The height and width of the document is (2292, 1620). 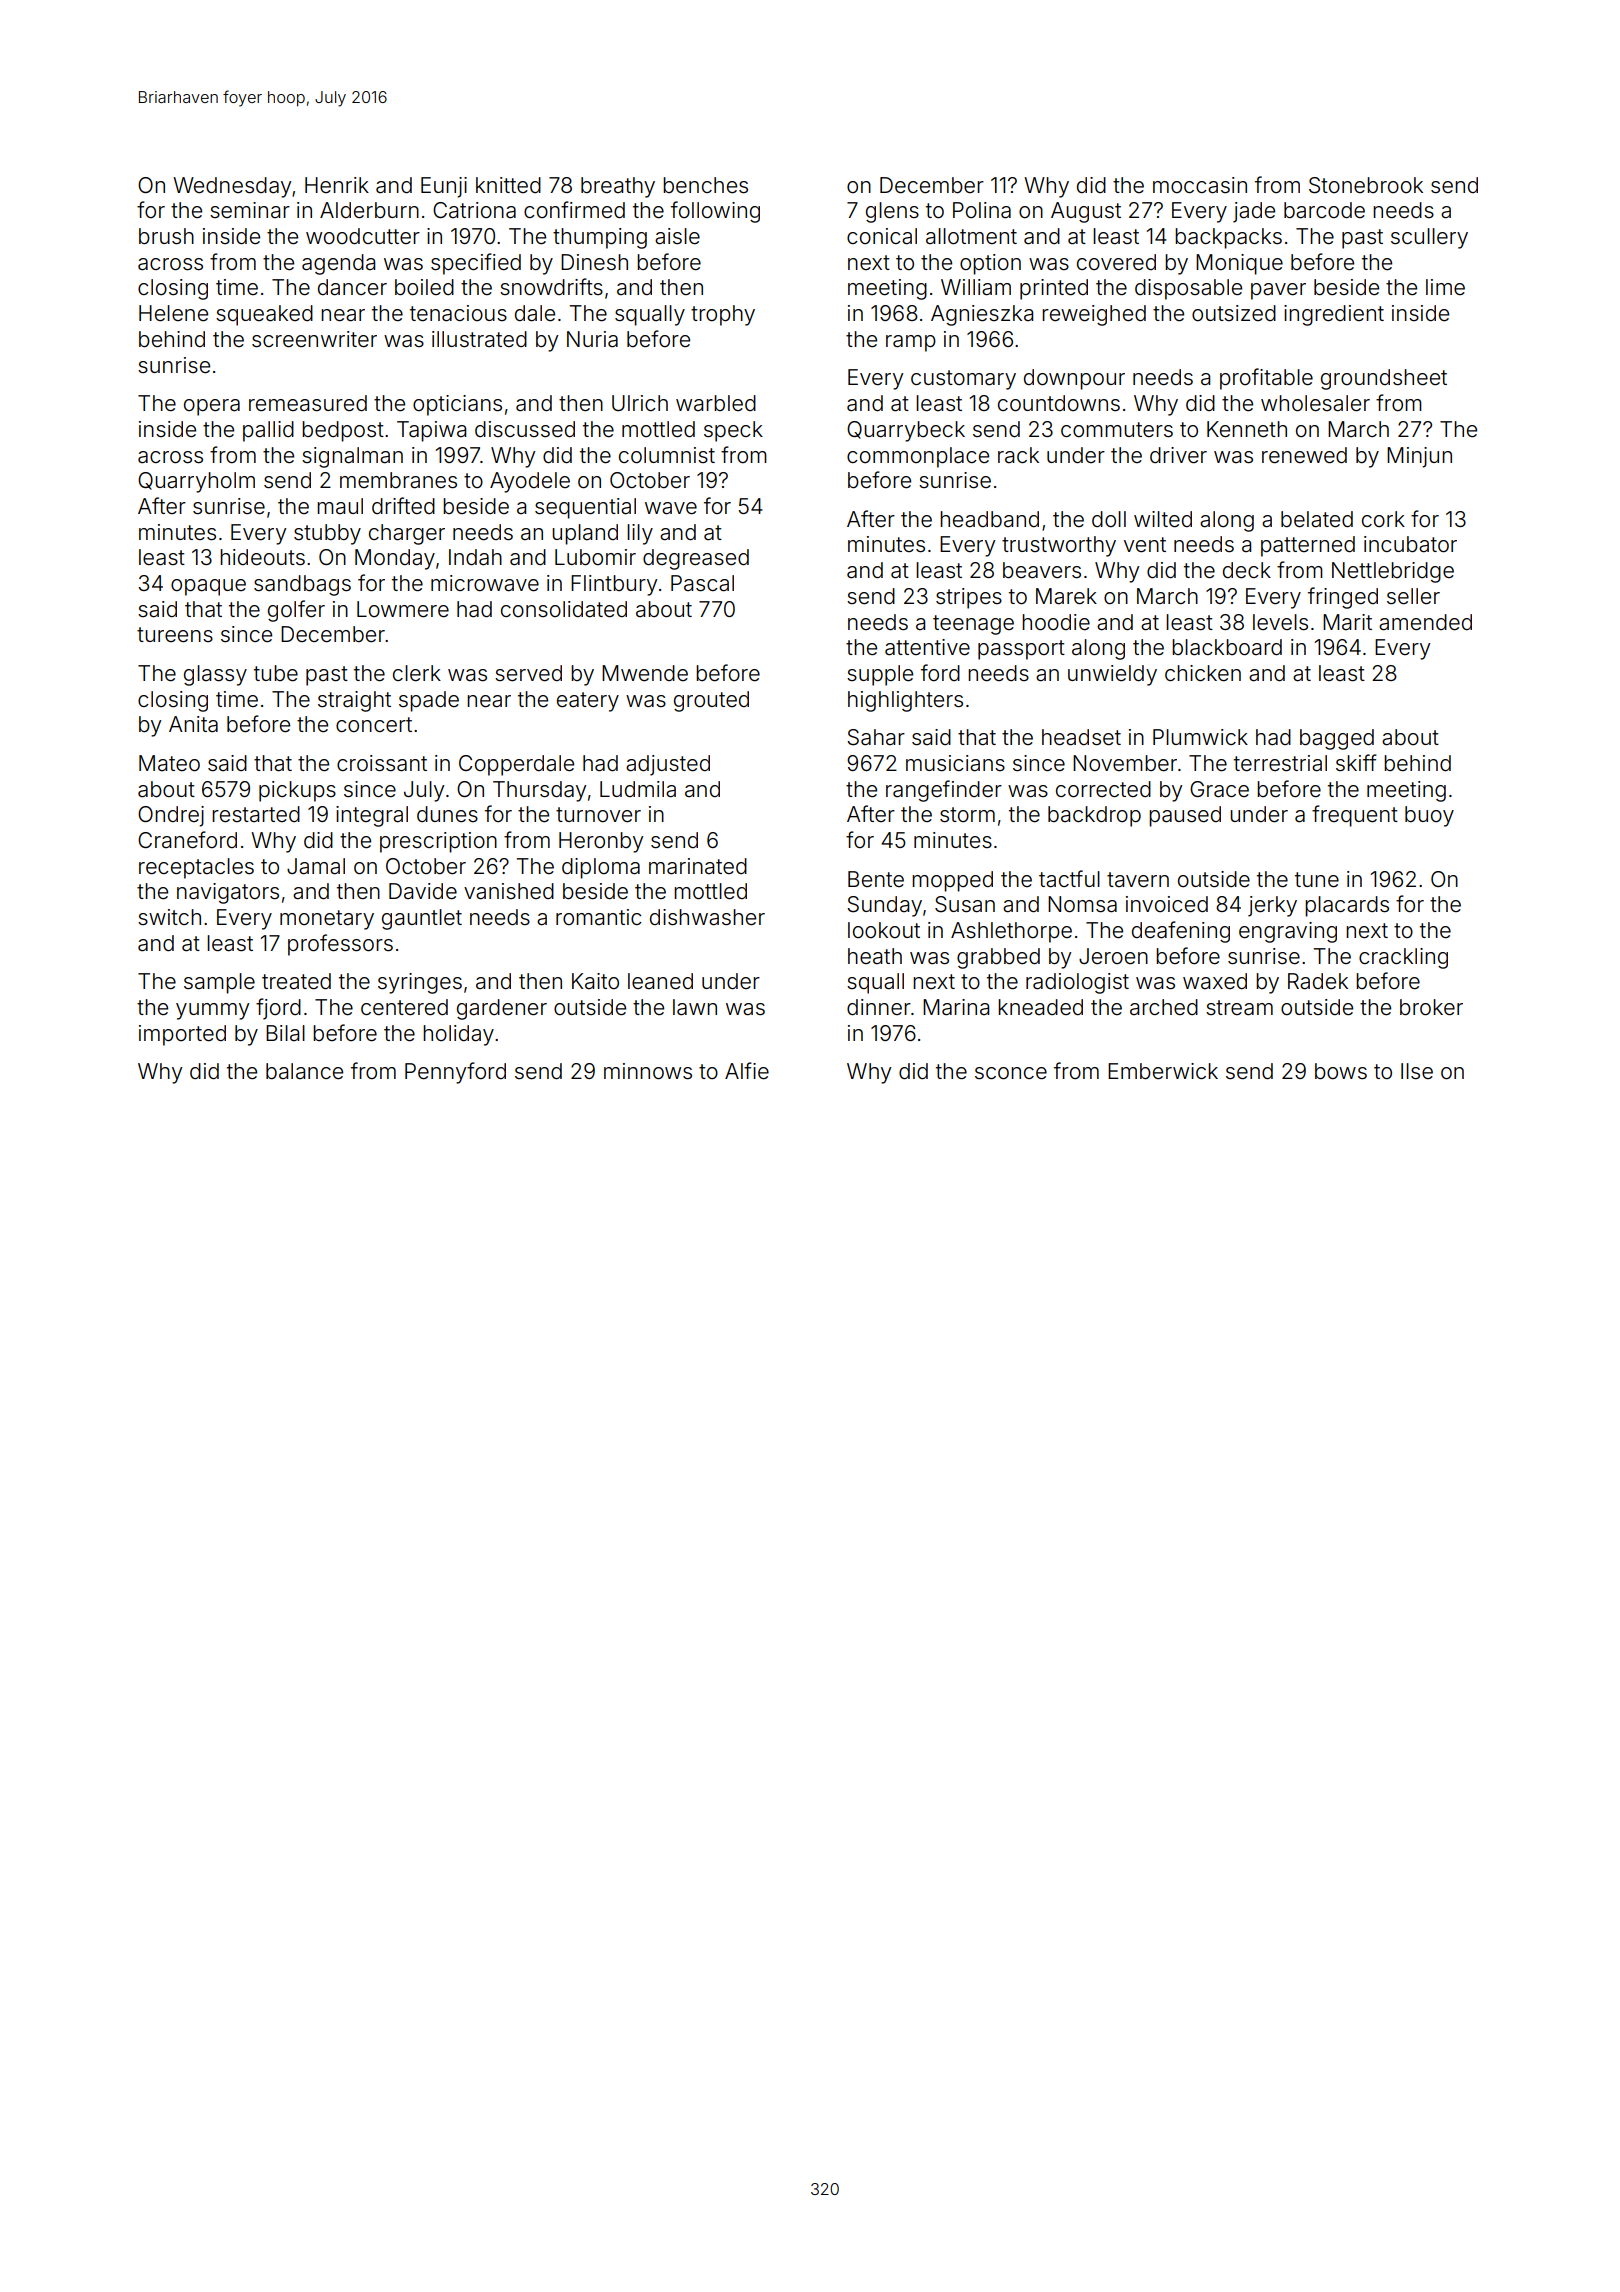 What do you see at coordinates (1318, 981) in the document?
I see `Radek` at bounding box center [1318, 981].
